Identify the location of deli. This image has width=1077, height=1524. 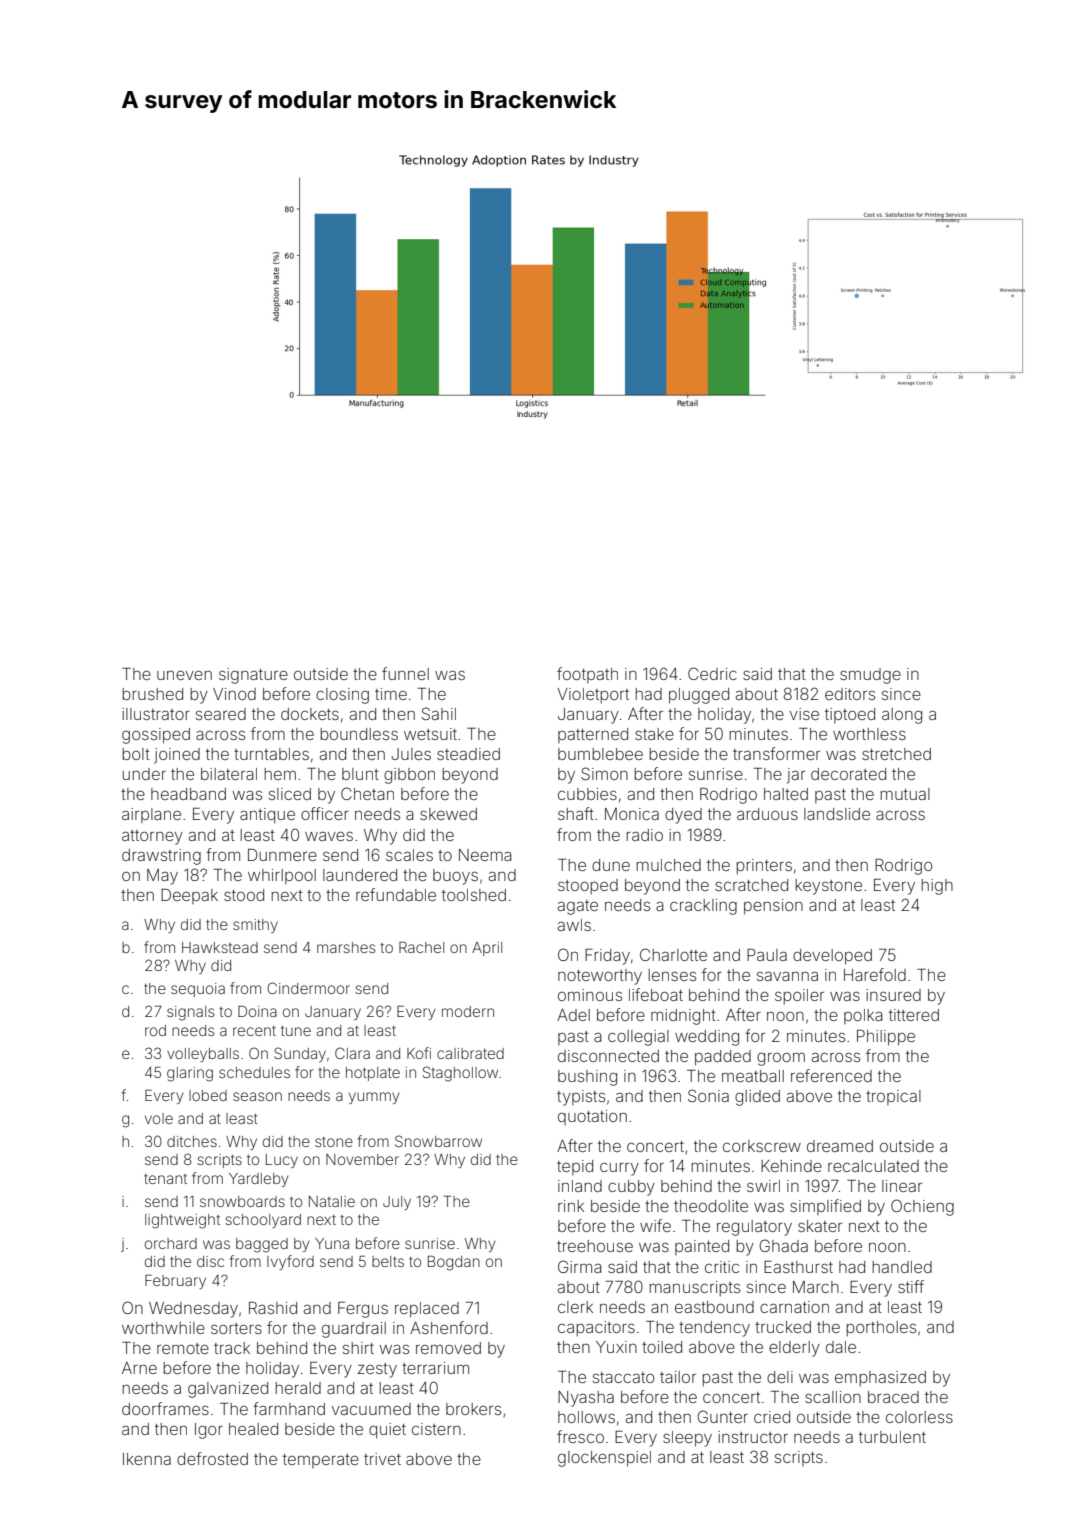
(780, 1377).
